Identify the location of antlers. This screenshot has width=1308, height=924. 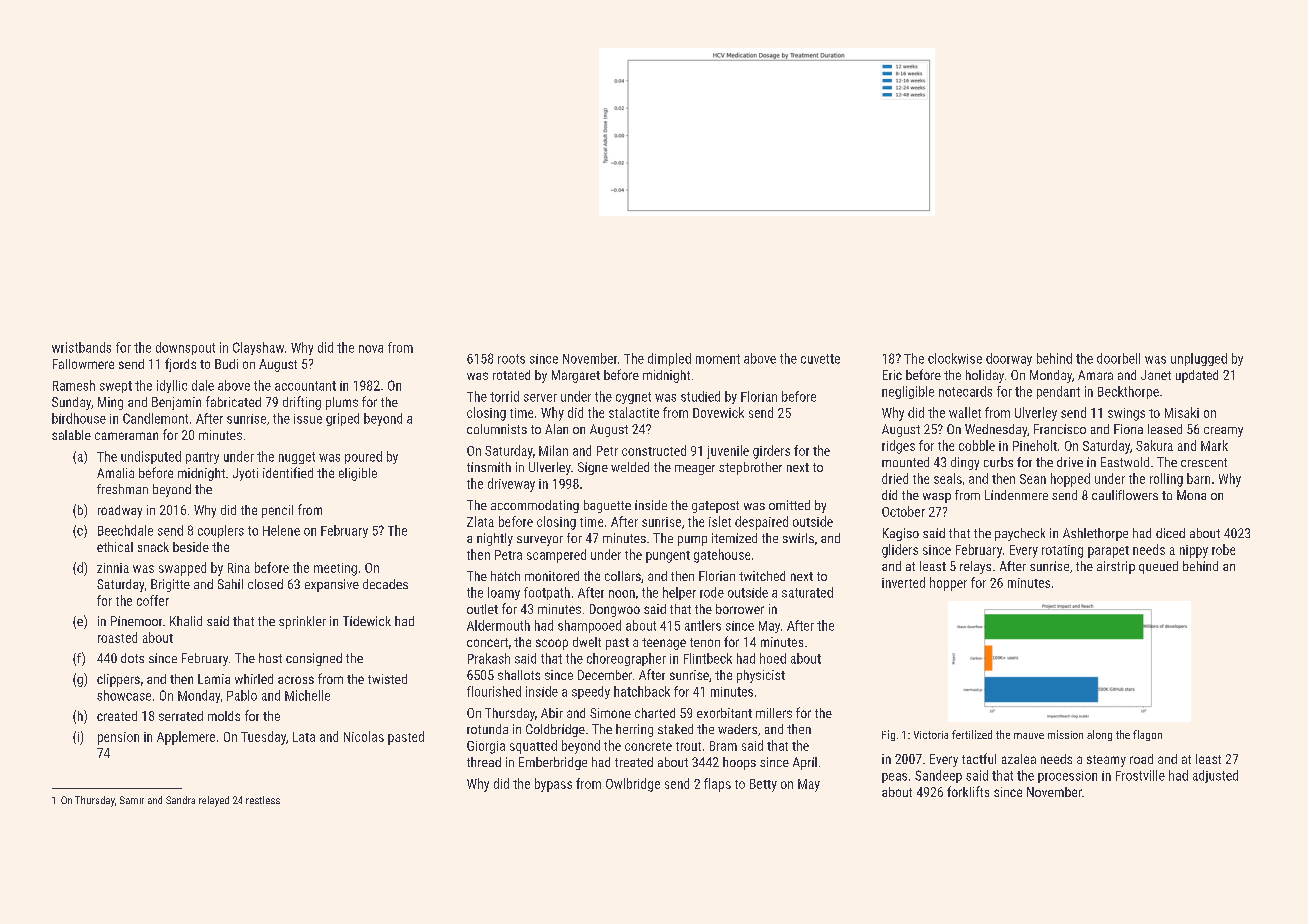
(703, 625).
